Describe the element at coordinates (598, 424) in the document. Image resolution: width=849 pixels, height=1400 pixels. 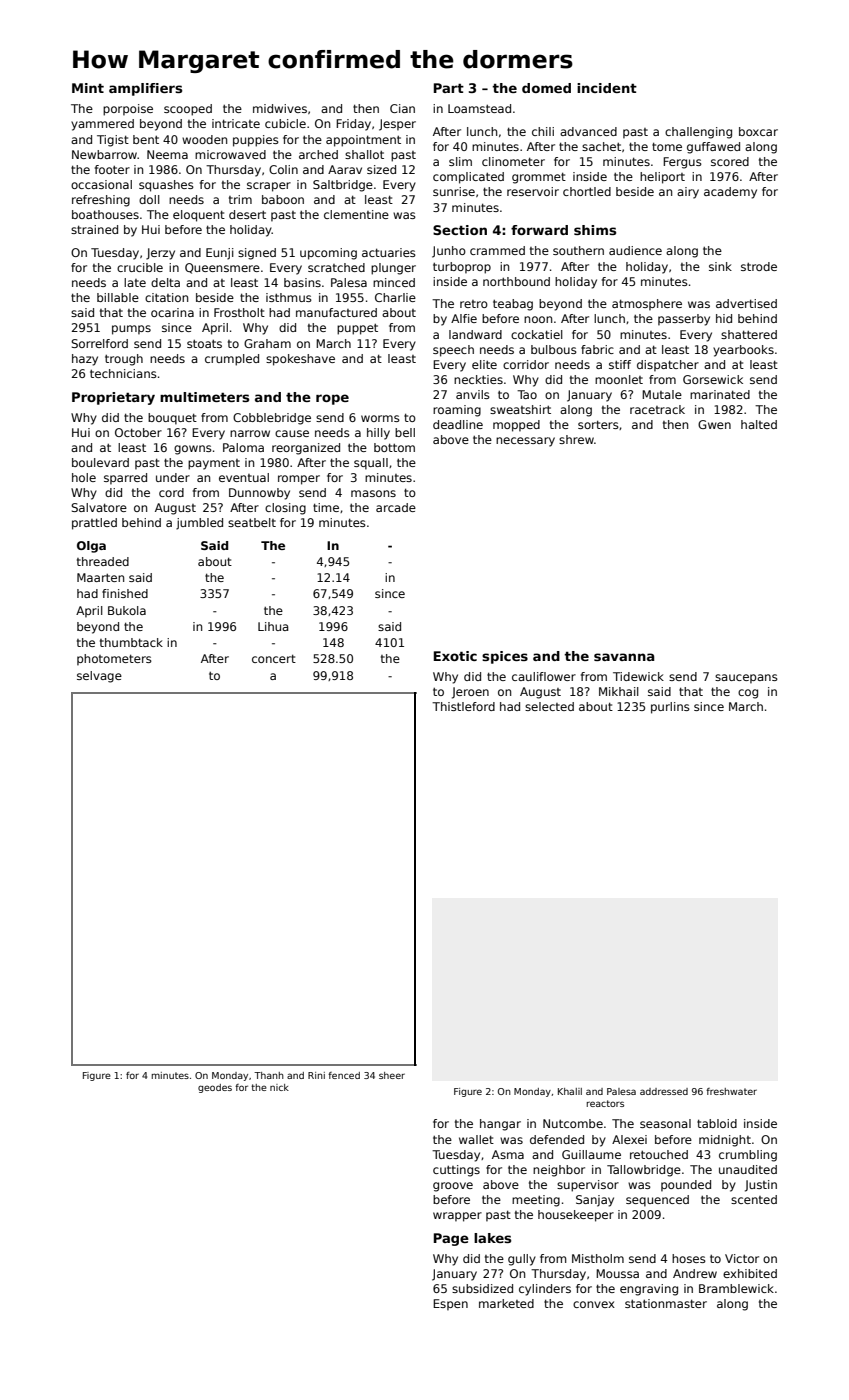
I see `sorters` at that location.
